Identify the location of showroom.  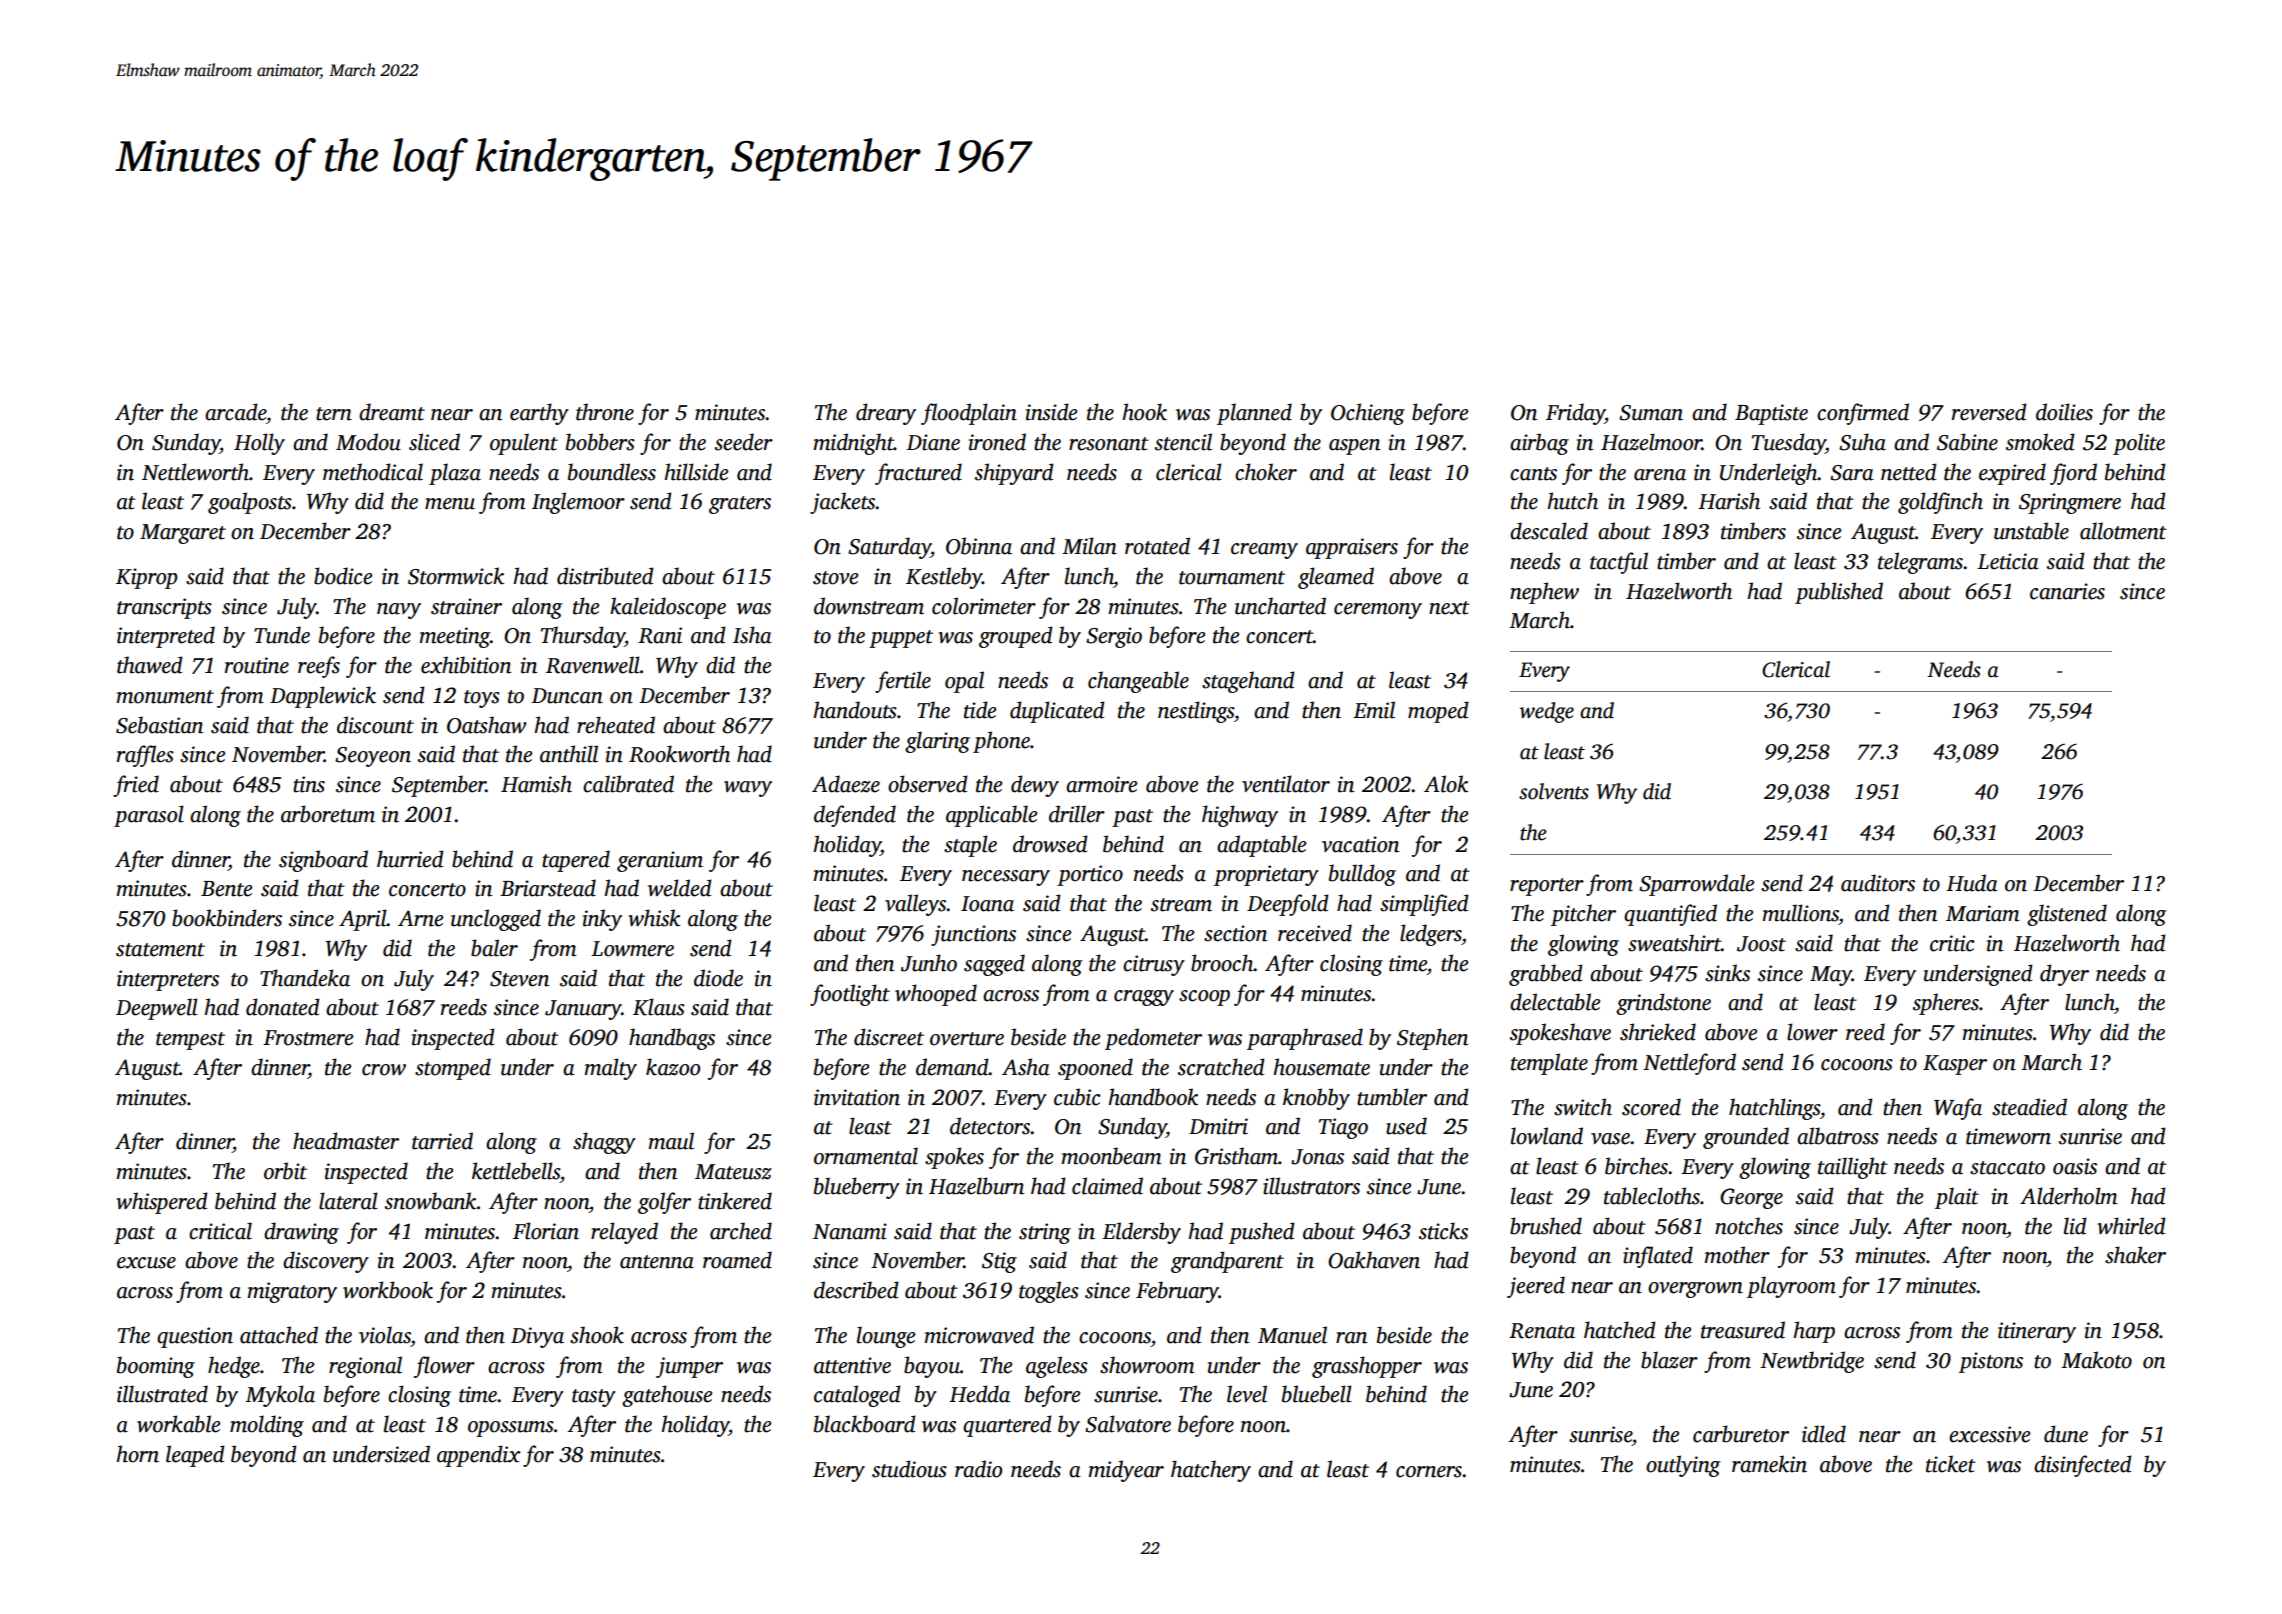
(1147, 1365).
